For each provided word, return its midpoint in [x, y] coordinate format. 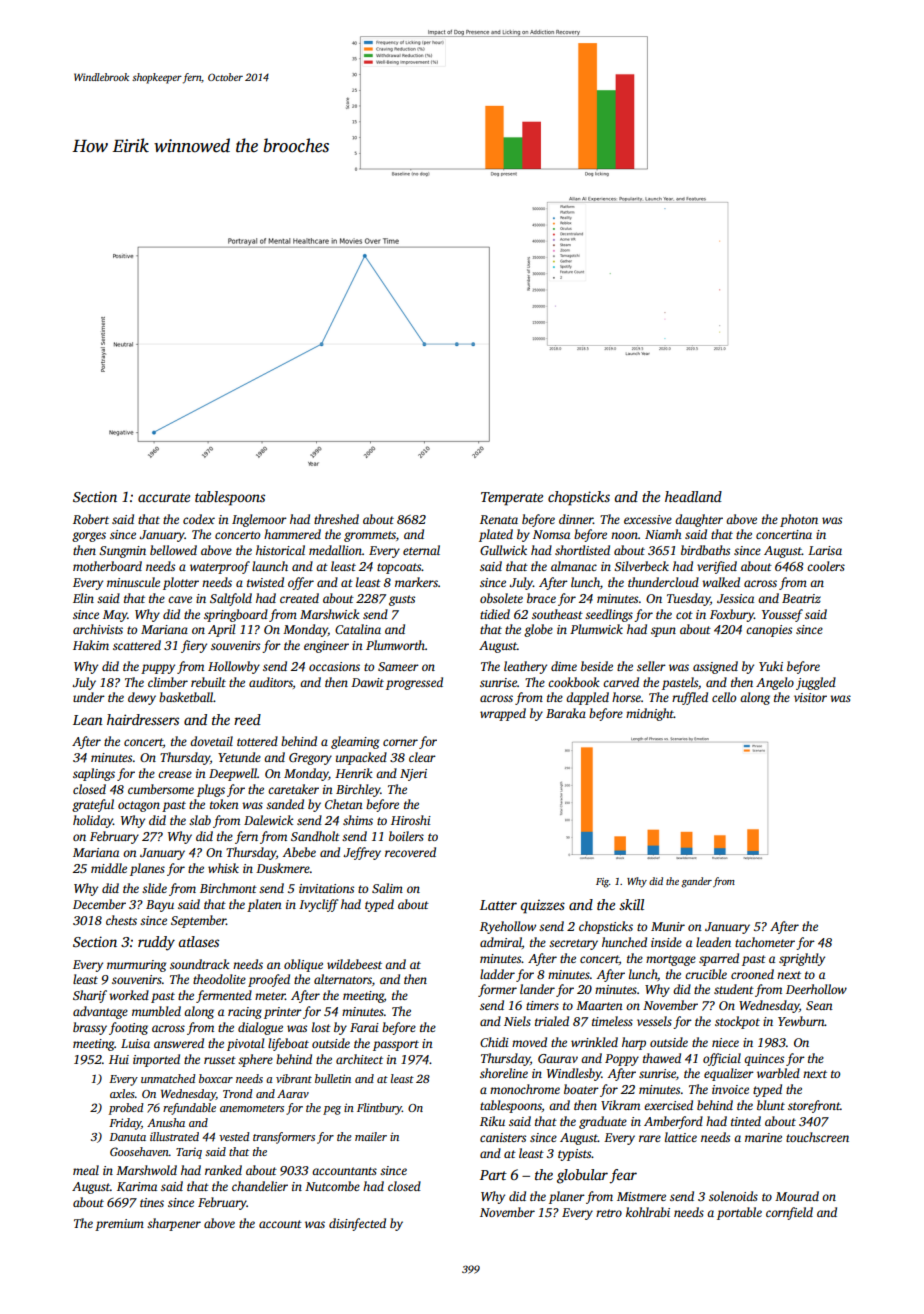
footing [128, 1028]
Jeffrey [362, 853]
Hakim [91, 645]
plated [496, 535]
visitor [810, 697]
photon [799, 520]
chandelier [260, 1186]
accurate [164, 497]
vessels [654, 1021]
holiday [93, 821]
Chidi [494, 1042]
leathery [525, 667]
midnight [650, 714]
